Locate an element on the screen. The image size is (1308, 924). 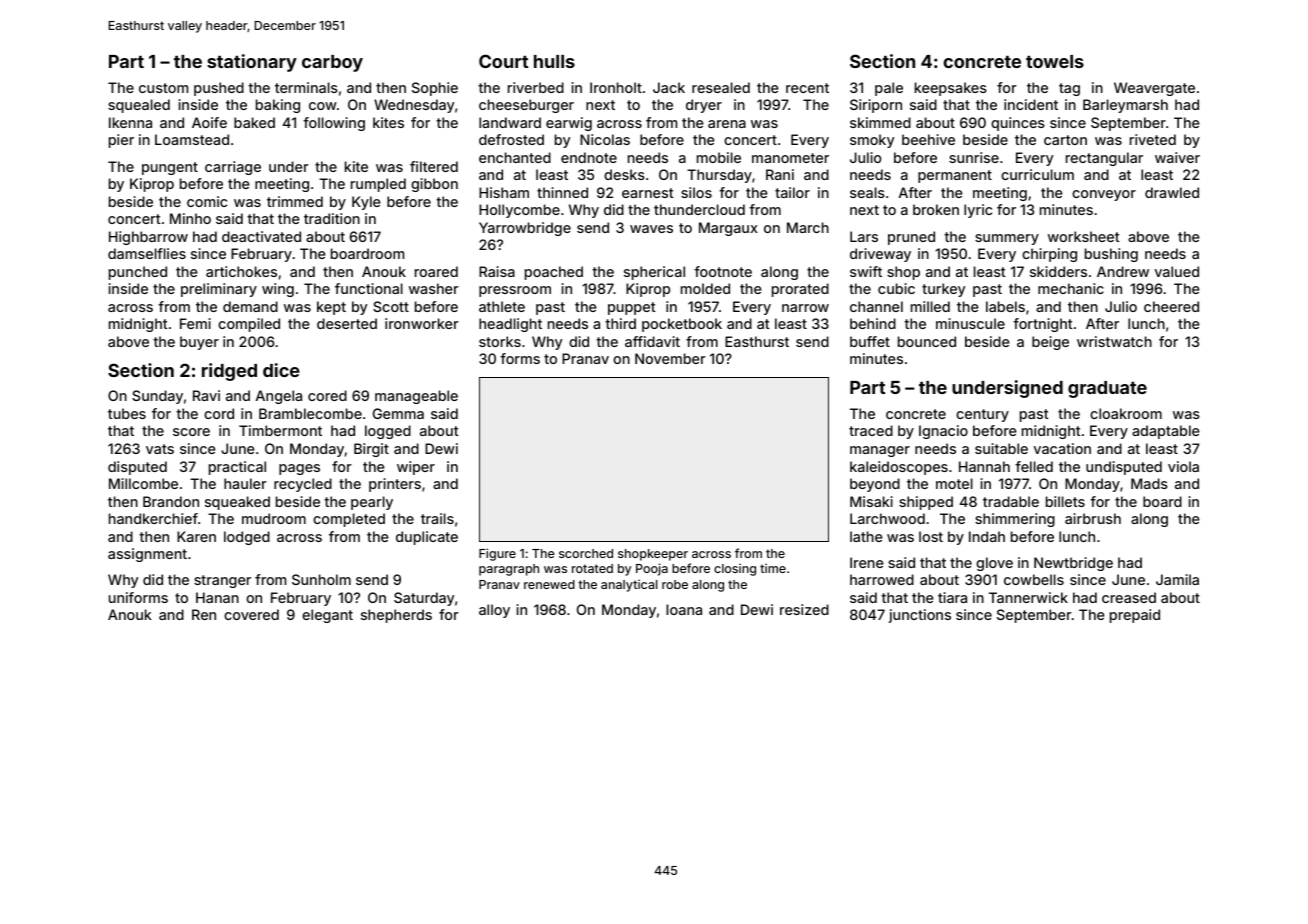
third is located at coordinates (620, 323).
